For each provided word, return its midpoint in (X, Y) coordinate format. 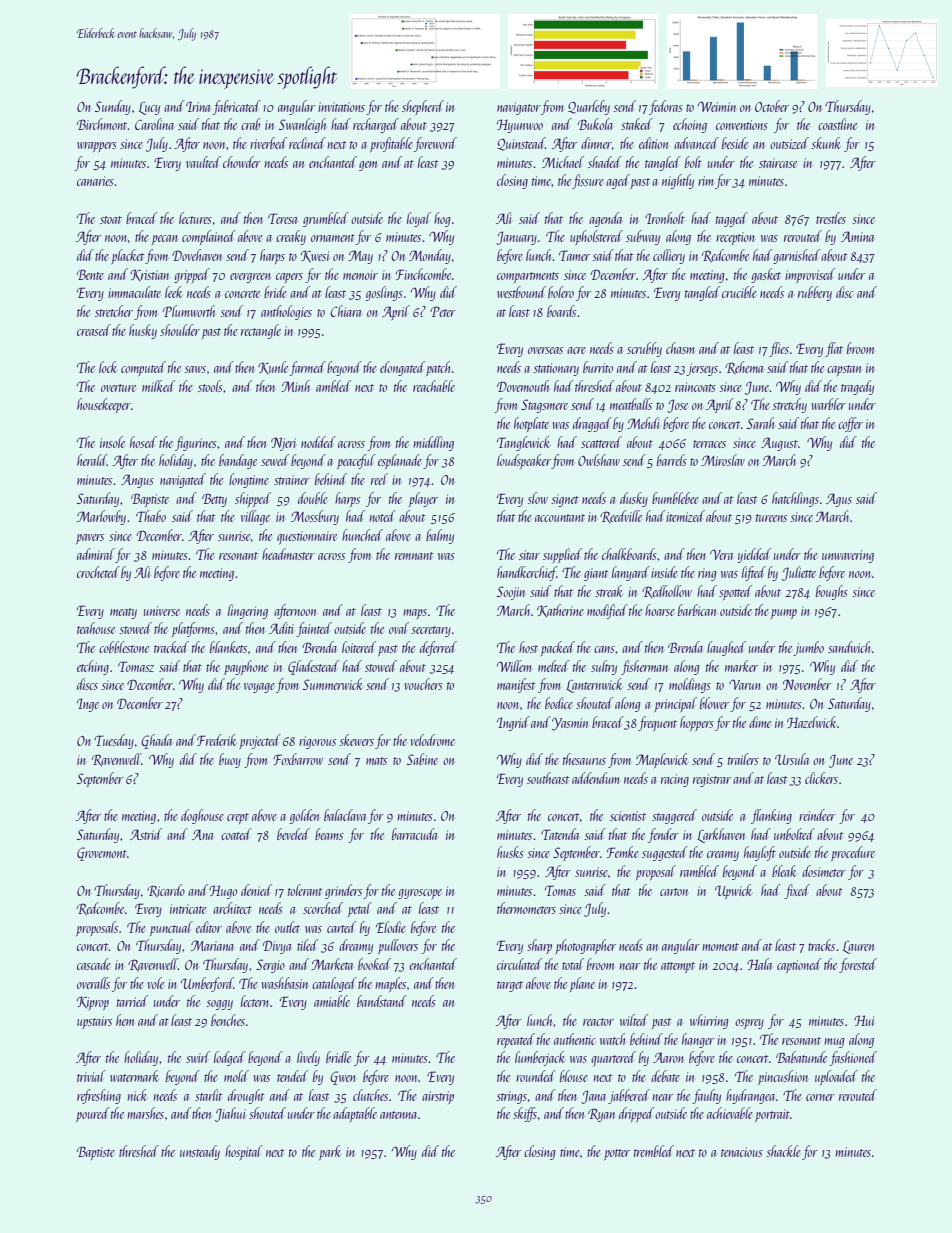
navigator (519, 108)
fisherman (644, 667)
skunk (825, 143)
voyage (259, 688)
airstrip (438, 1097)
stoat (111, 220)
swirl (198, 1057)
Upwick (733, 891)
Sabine (422, 759)
